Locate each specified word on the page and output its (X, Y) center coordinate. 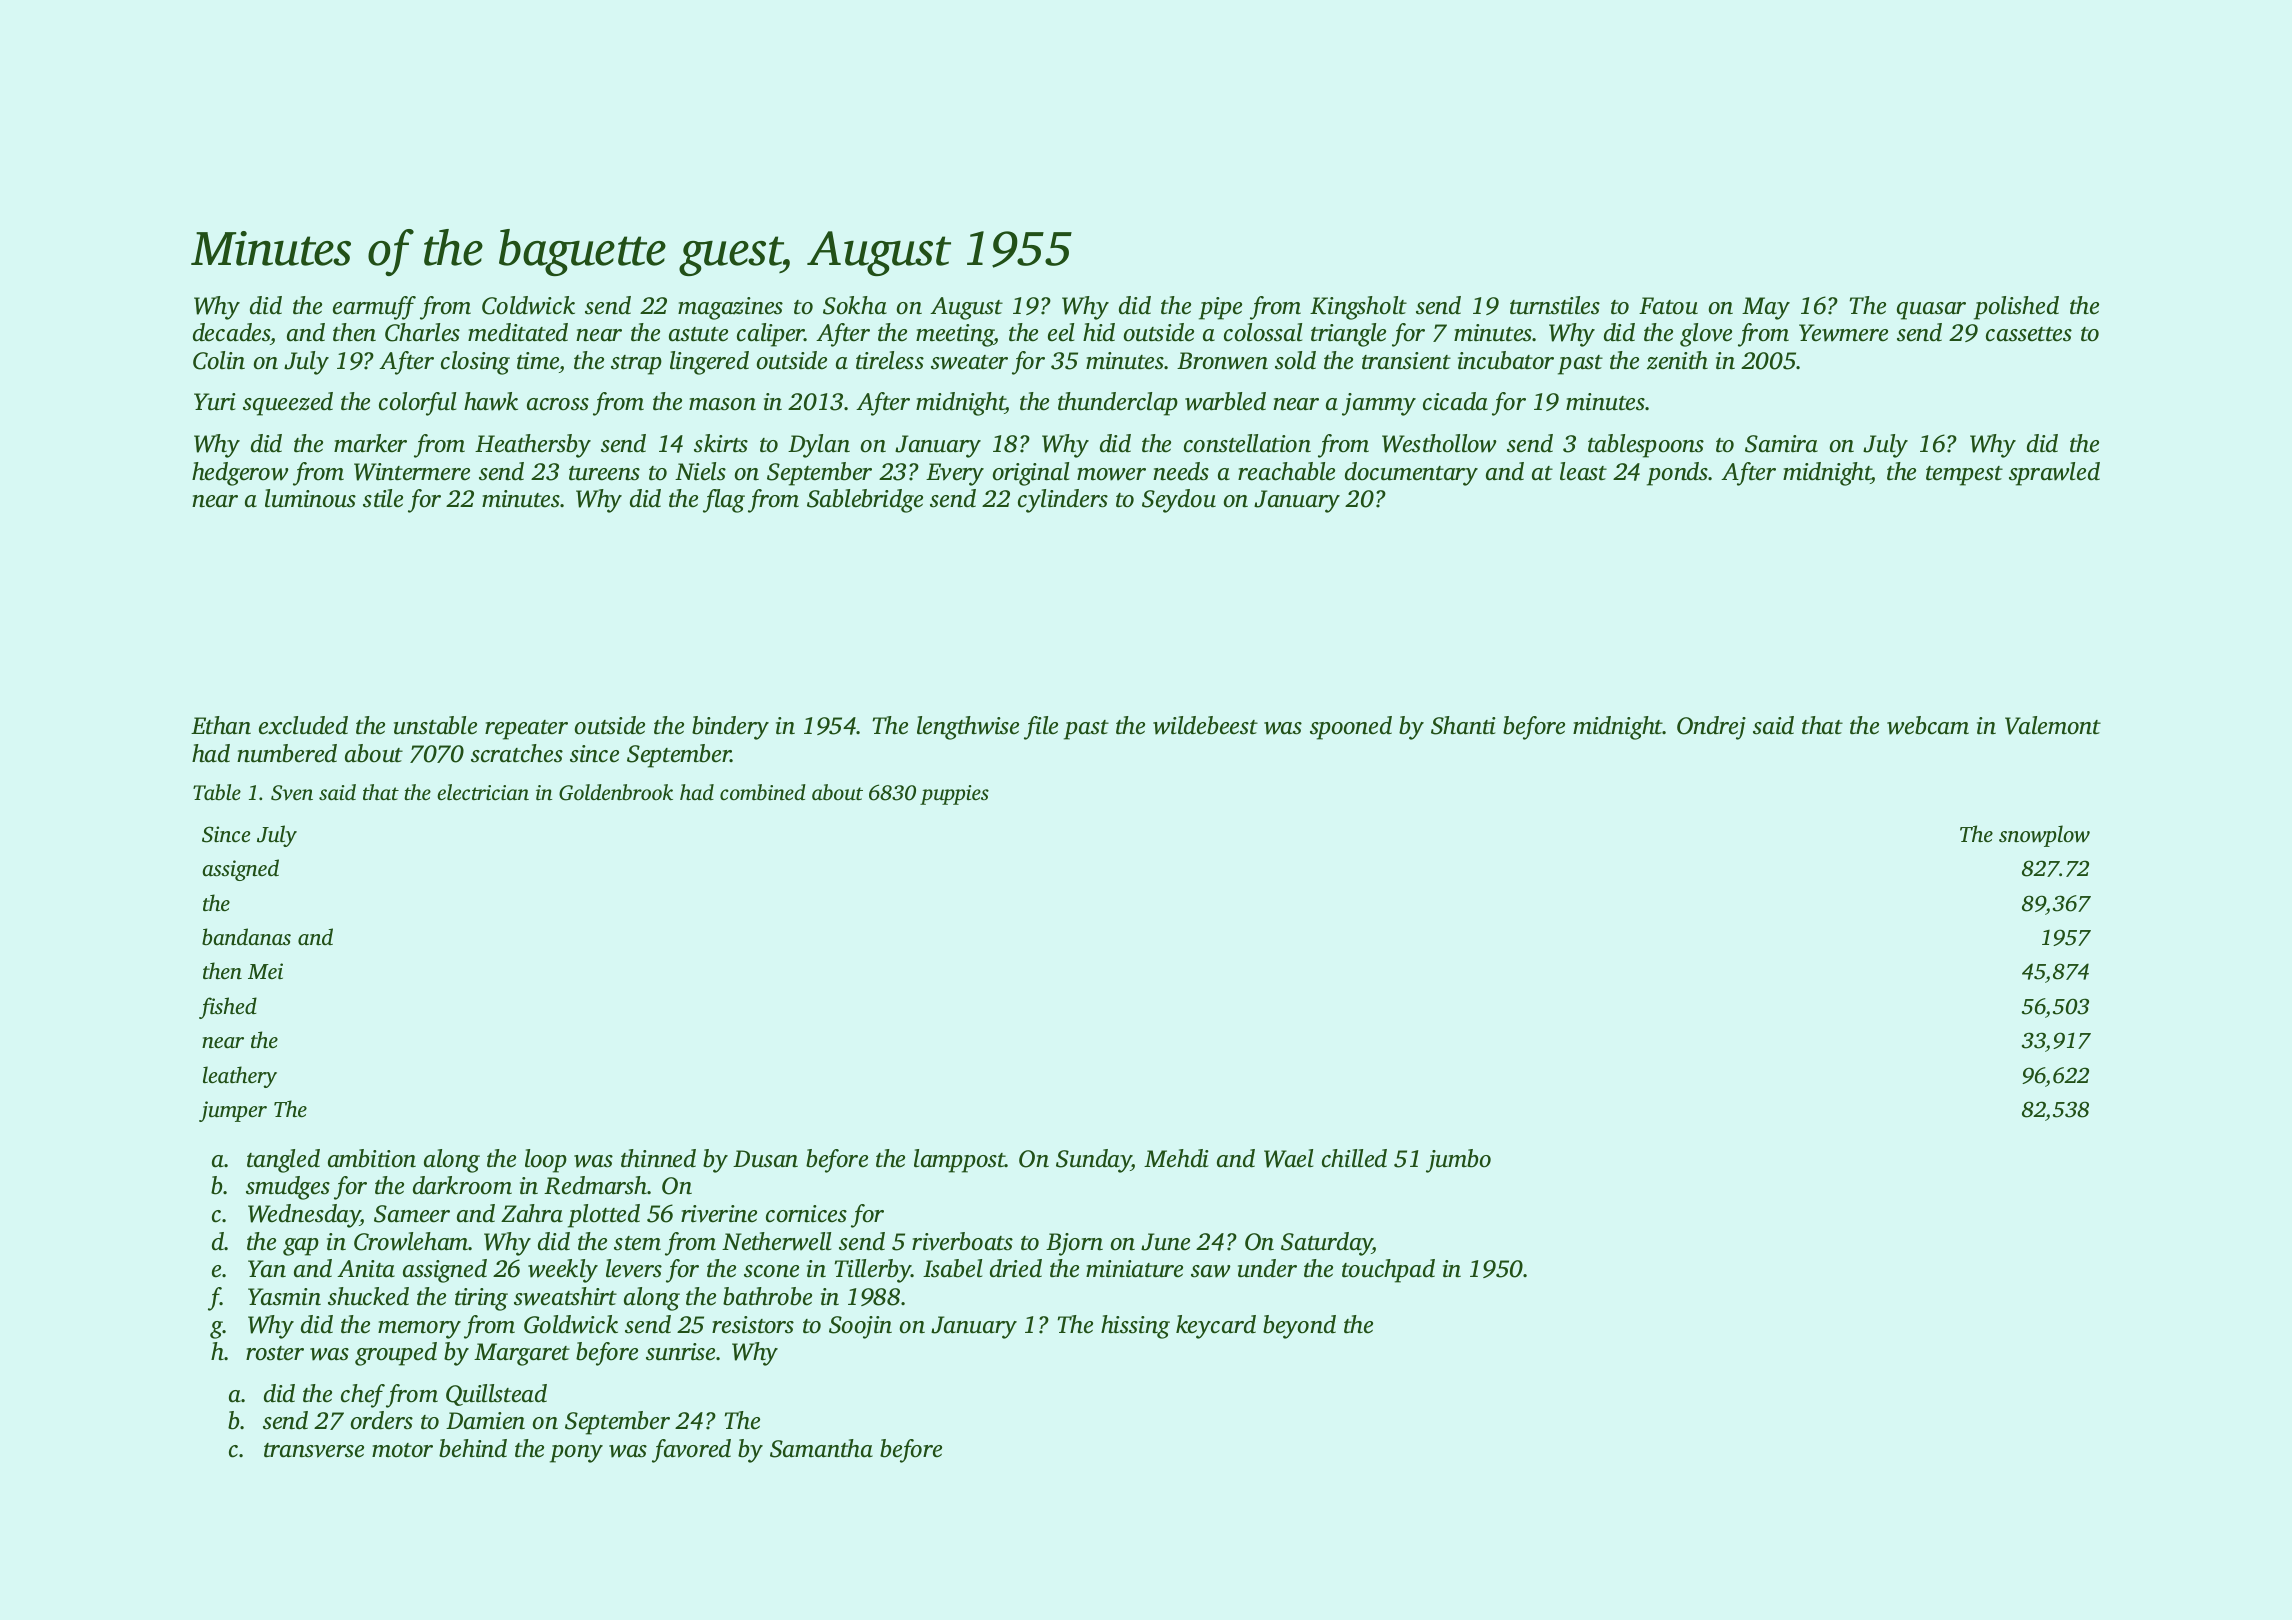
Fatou (1668, 306)
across (558, 404)
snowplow (2044, 836)
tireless (890, 360)
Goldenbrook (616, 792)
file (1041, 728)
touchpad (1388, 1271)
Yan (267, 1269)
